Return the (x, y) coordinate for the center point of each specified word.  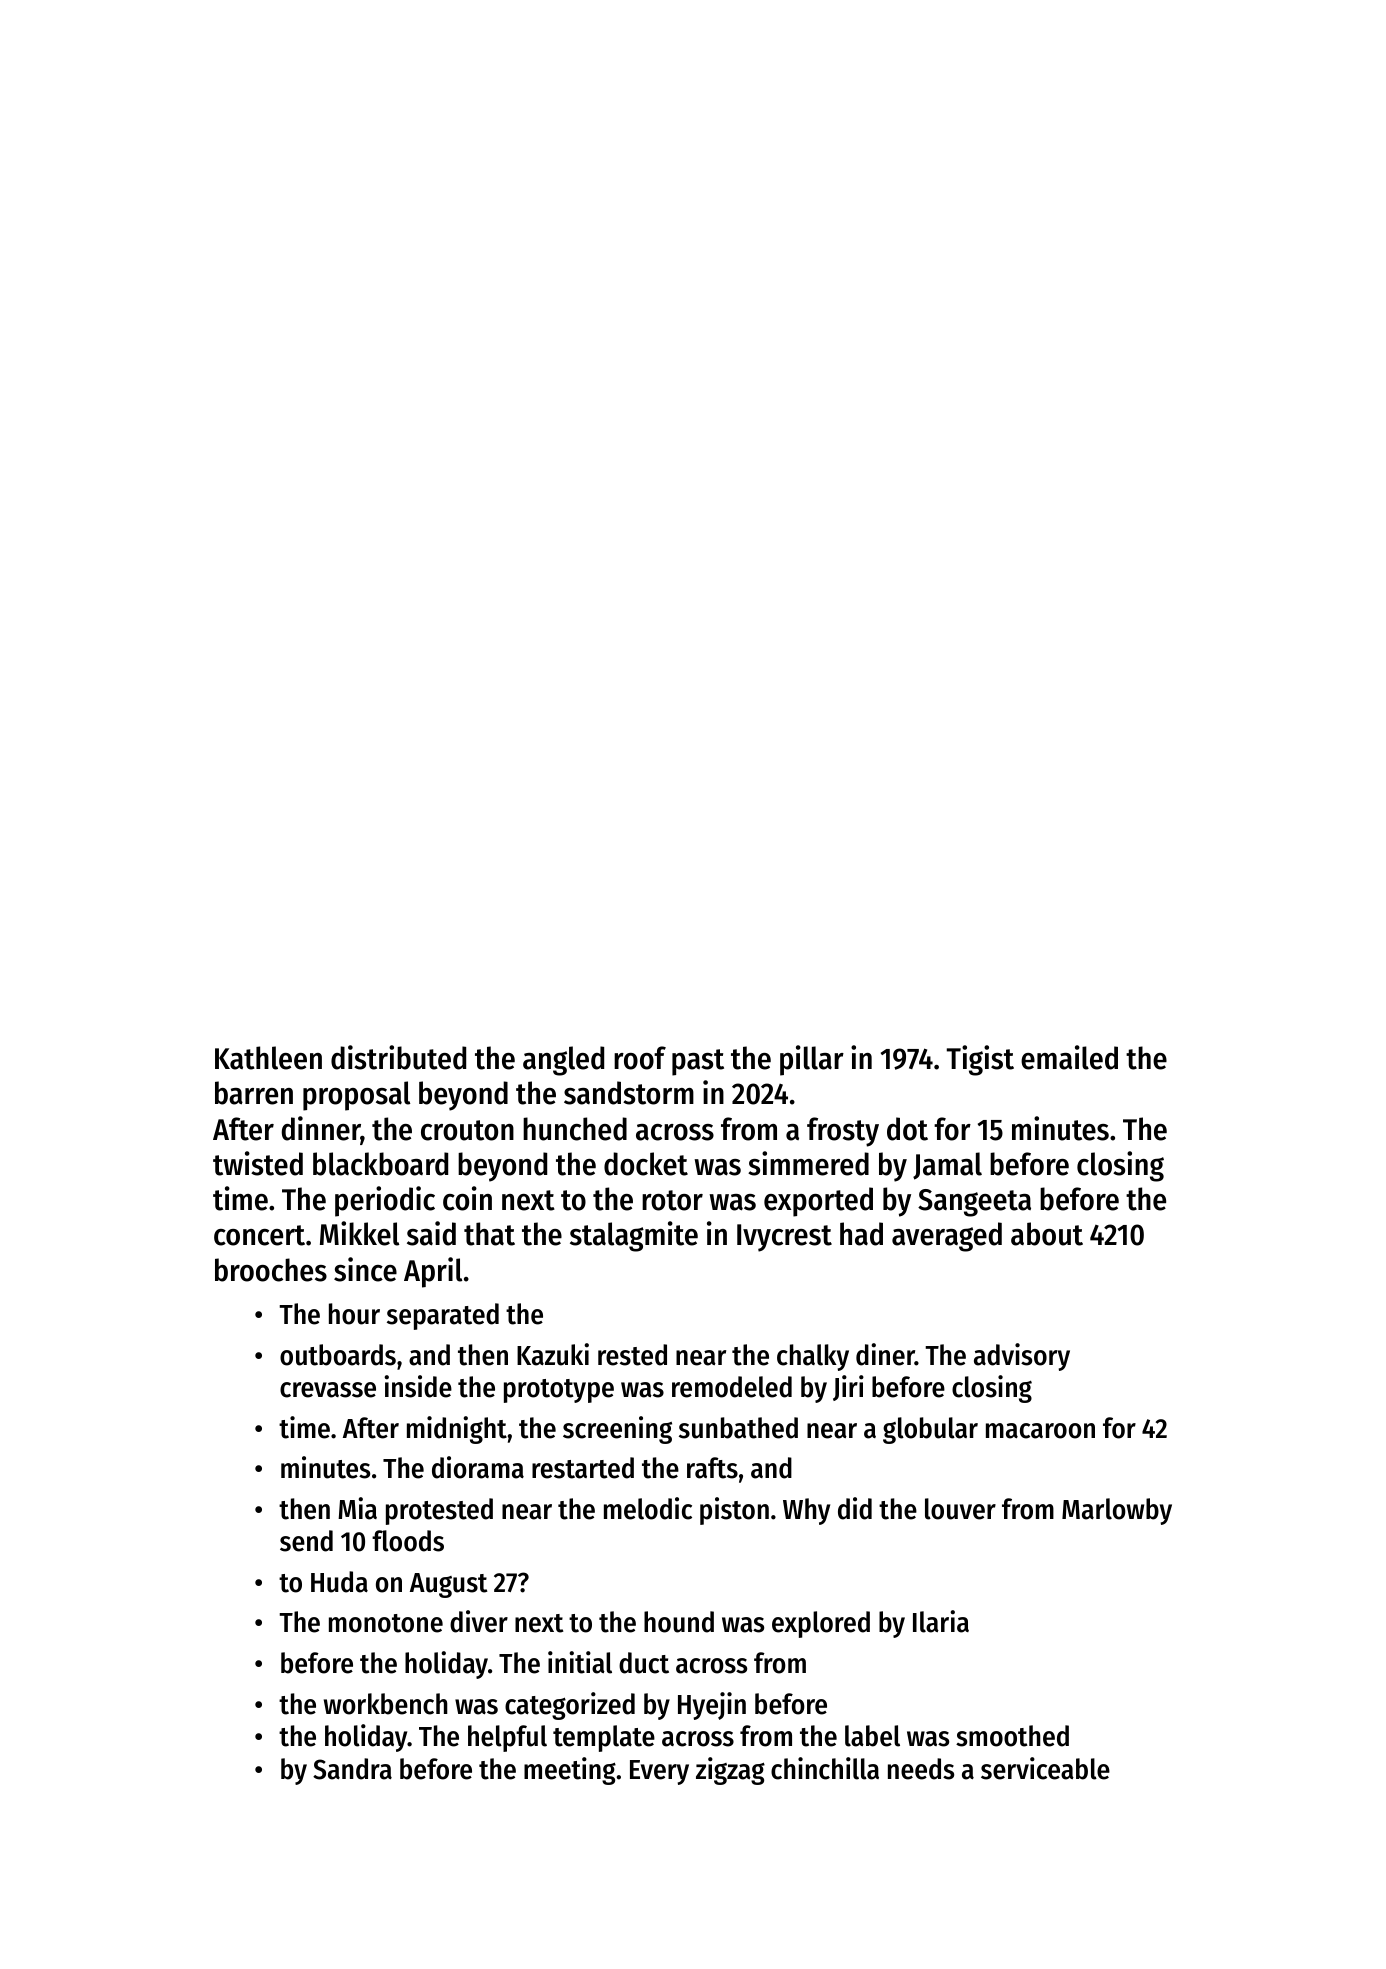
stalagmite (634, 1236)
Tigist (980, 1060)
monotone (386, 1623)
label (872, 1736)
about (1047, 1234)
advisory (1022, 1357)
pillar (812, 1060)
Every (659, 1772)
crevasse (328, 1390)
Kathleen (268, 1058)
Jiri (848, 1388)
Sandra (352, 1769)
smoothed (1012, 1736)
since (365, 1269)
